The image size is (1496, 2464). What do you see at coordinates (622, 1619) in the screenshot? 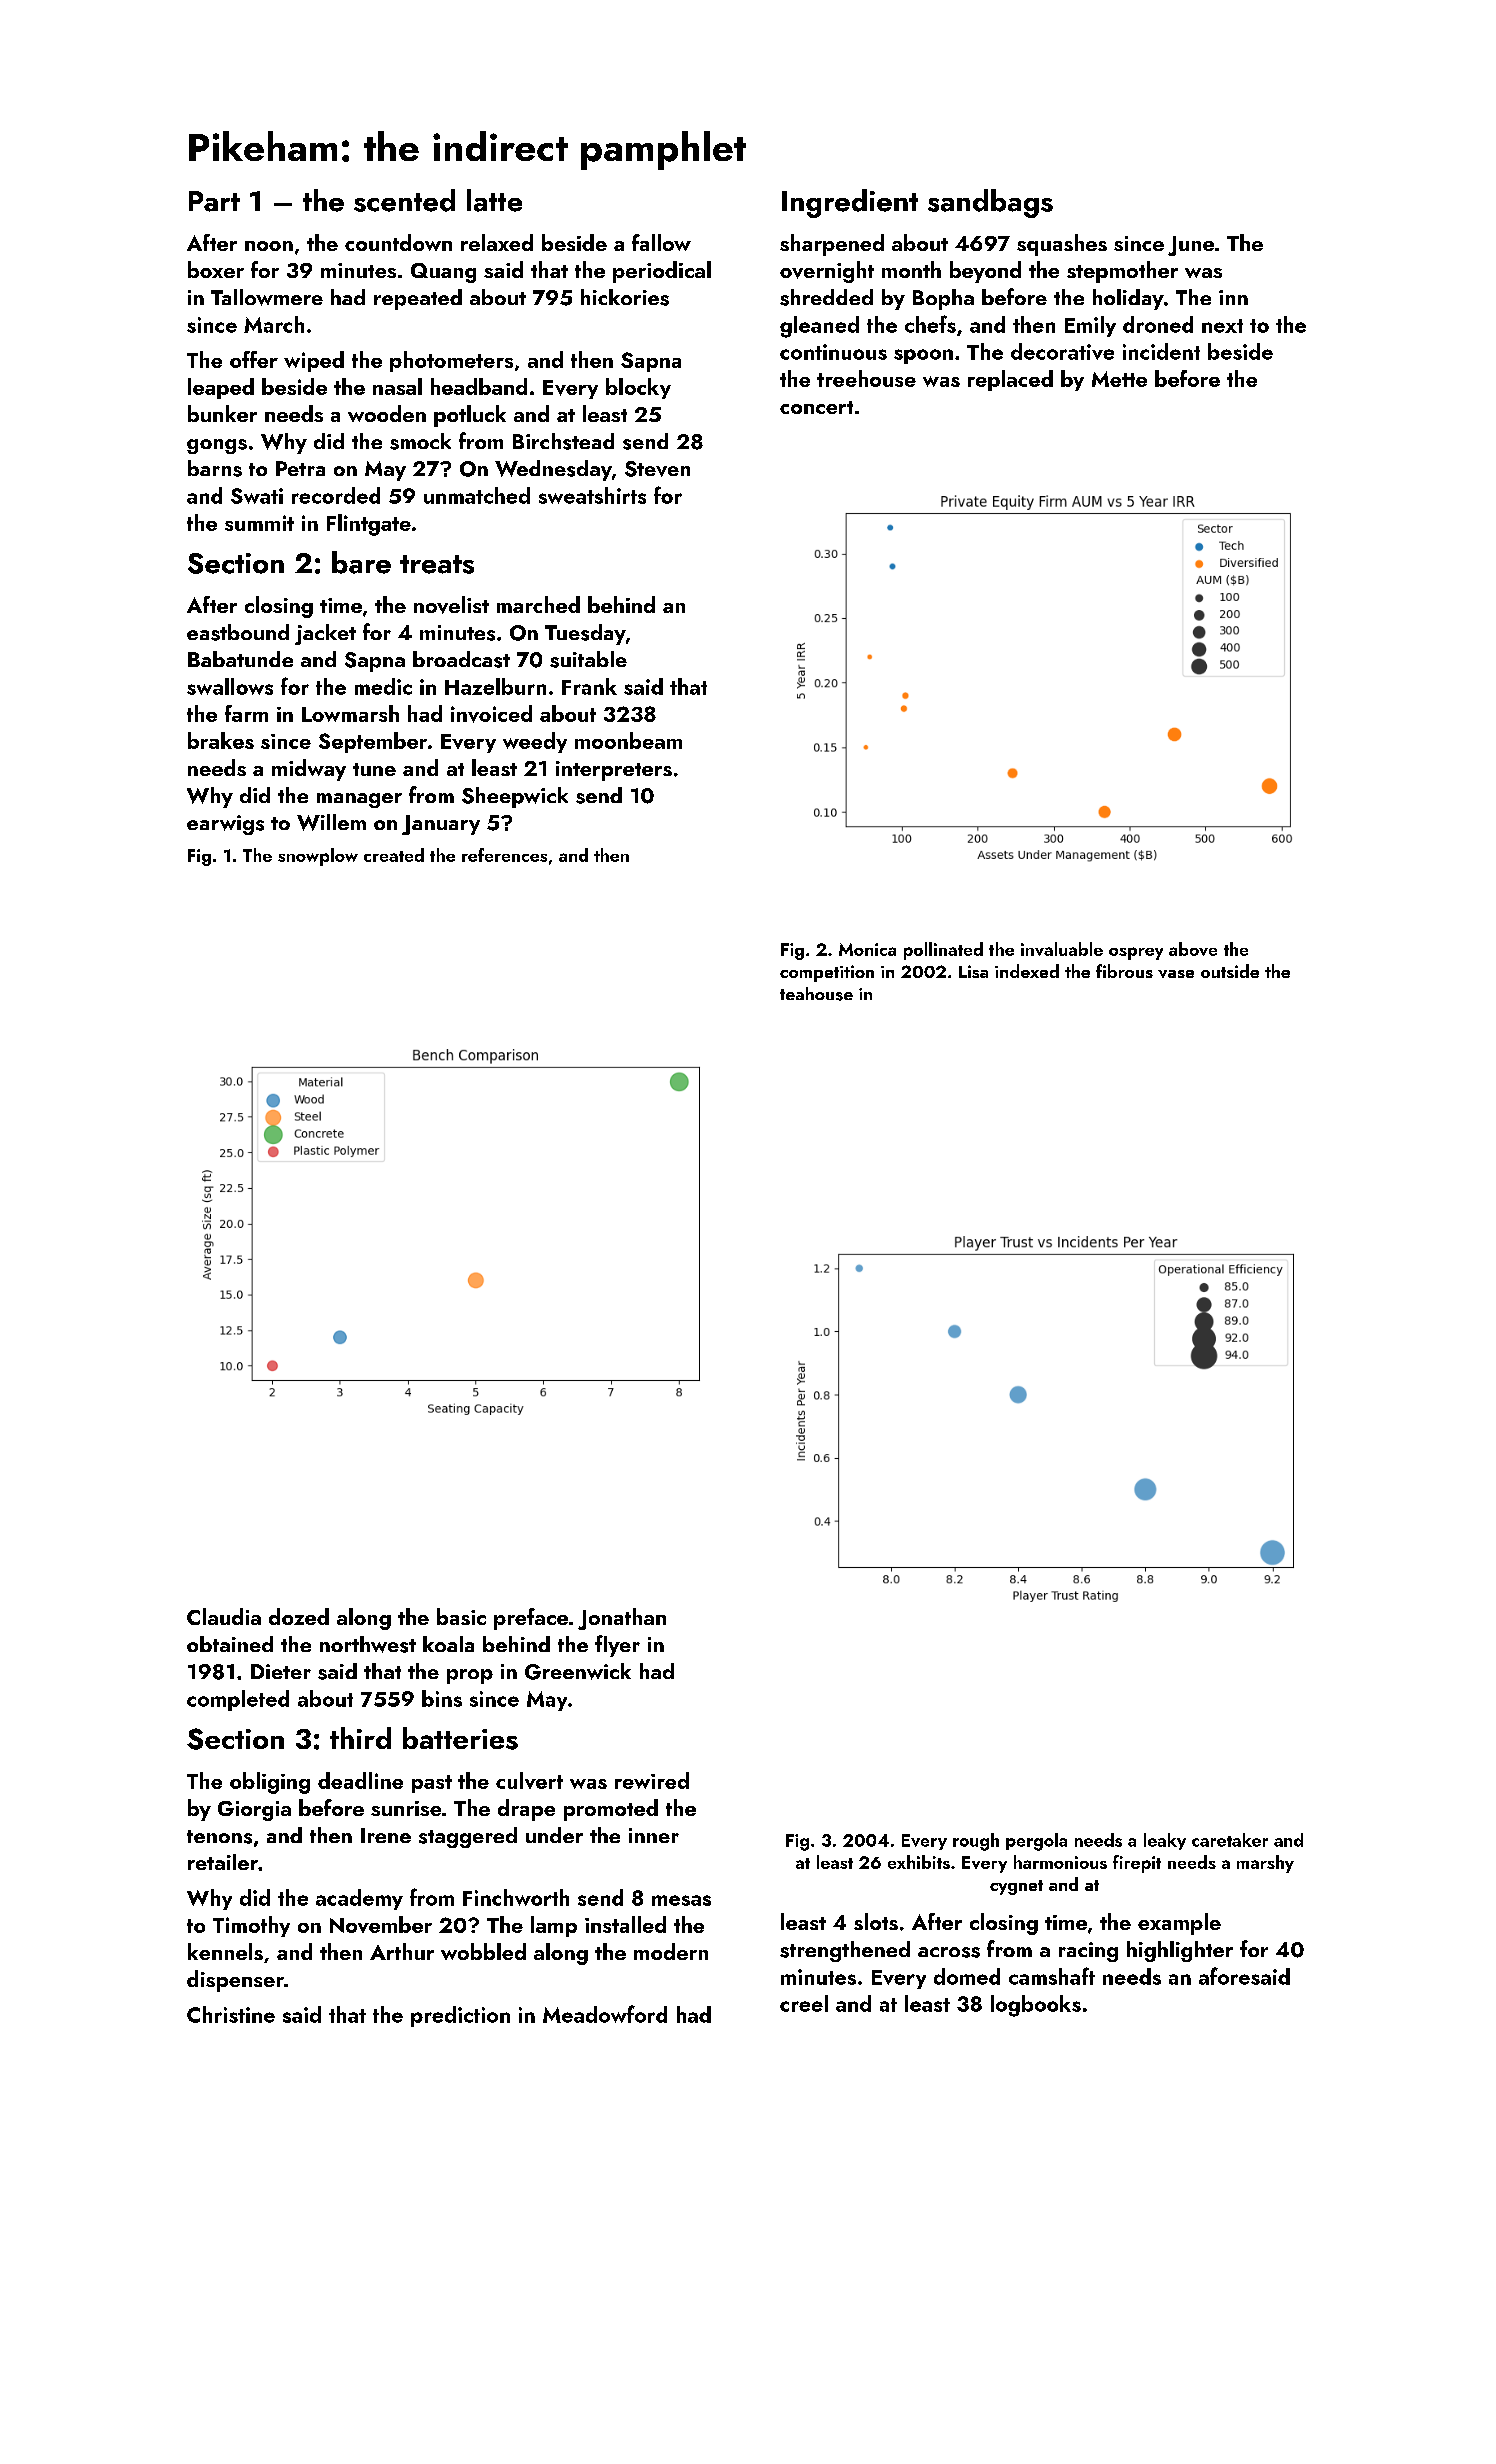
I see `Jonathan` at bounding box center [622, 1619].
